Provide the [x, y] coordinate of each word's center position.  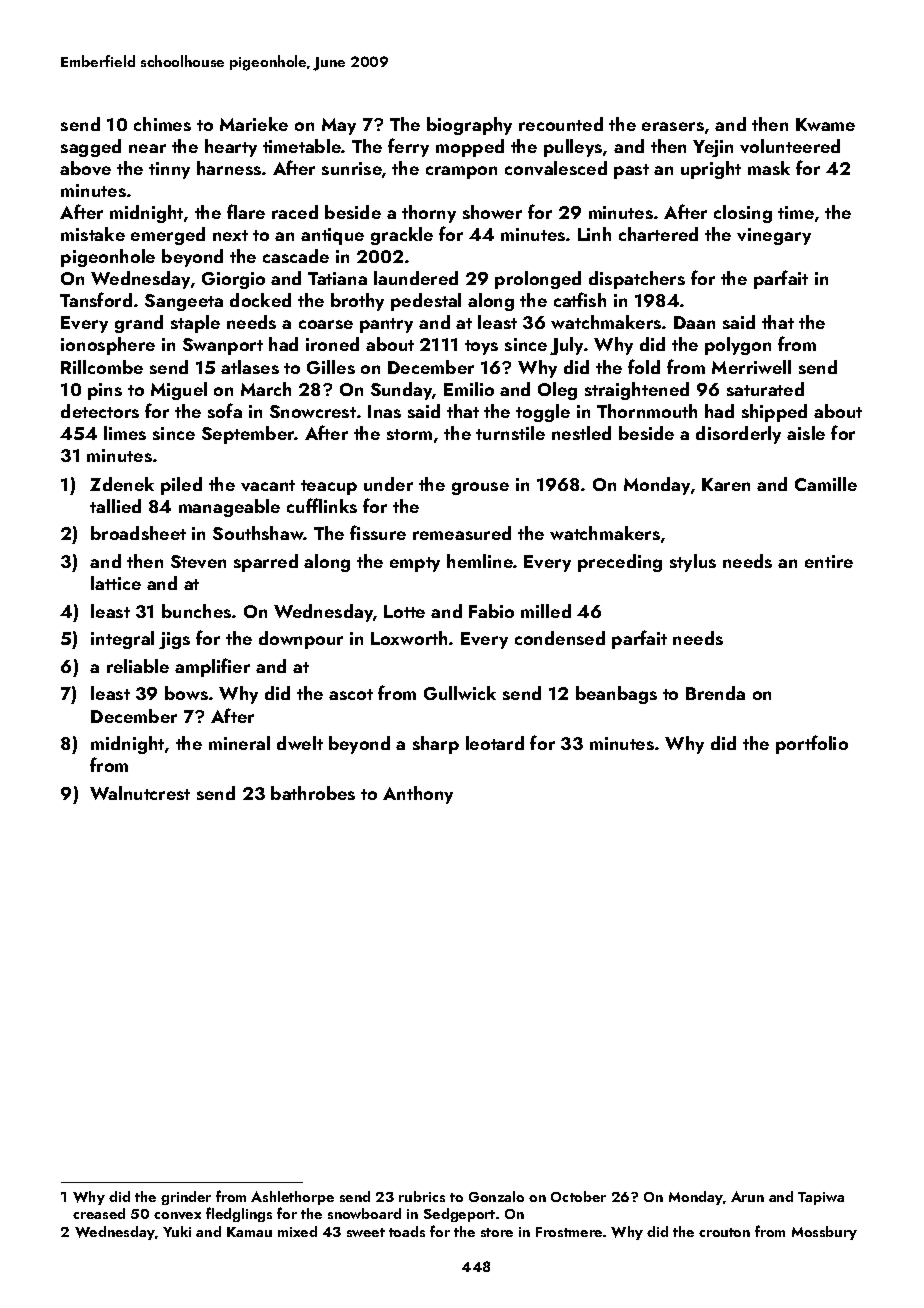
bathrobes [313, 793]
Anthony [418, 795]
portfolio [812, 744]
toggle [543, 413]
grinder [186, 1198]
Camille [826, 484]
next [230, 235]
